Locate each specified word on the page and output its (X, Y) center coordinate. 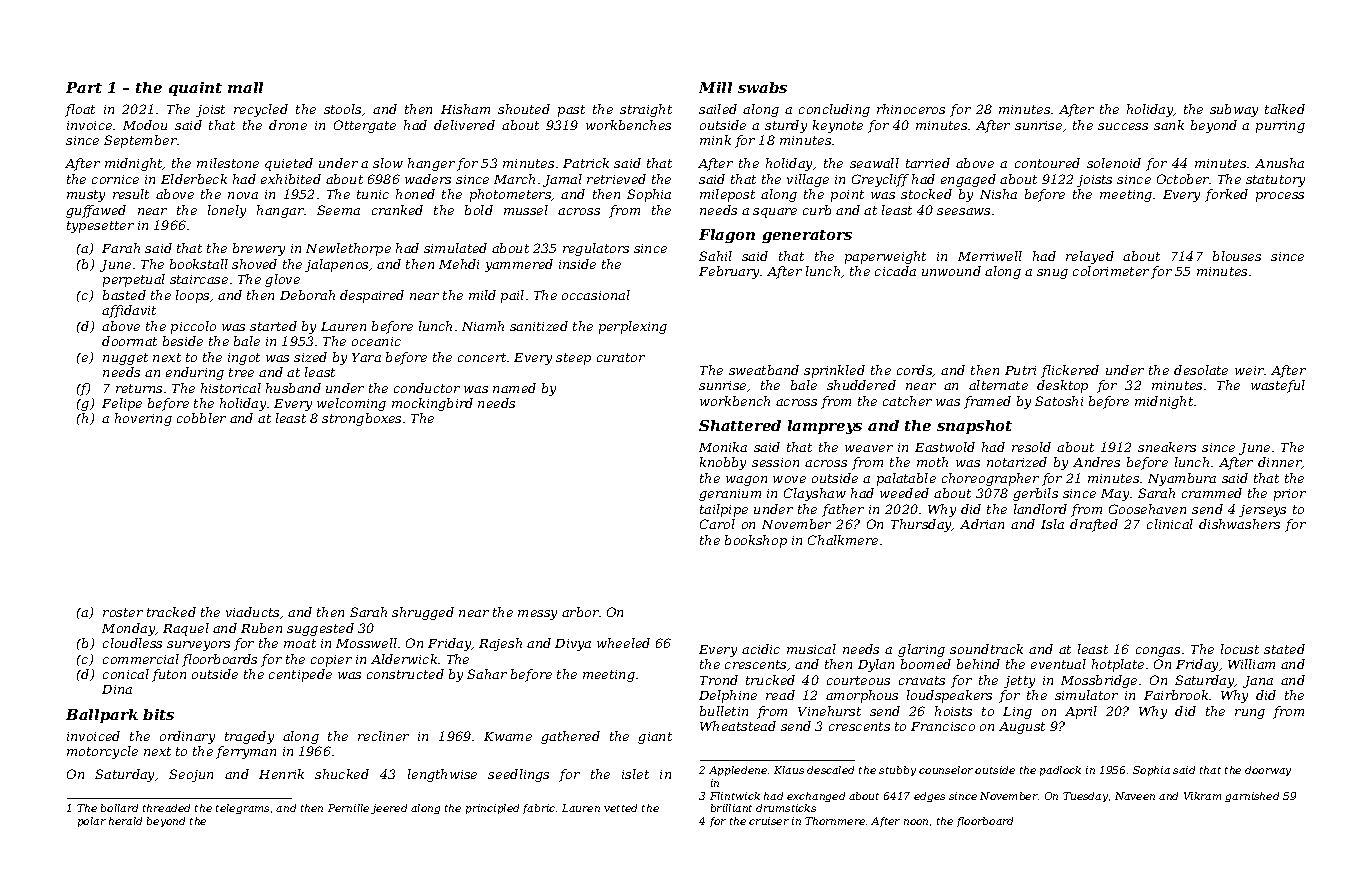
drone (288, 125)
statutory (1275, 181)
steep (573, 359)
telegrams (242, 809)
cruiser (769, 821)
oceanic (376, 341)
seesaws (963, 211)
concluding (834, 110)
